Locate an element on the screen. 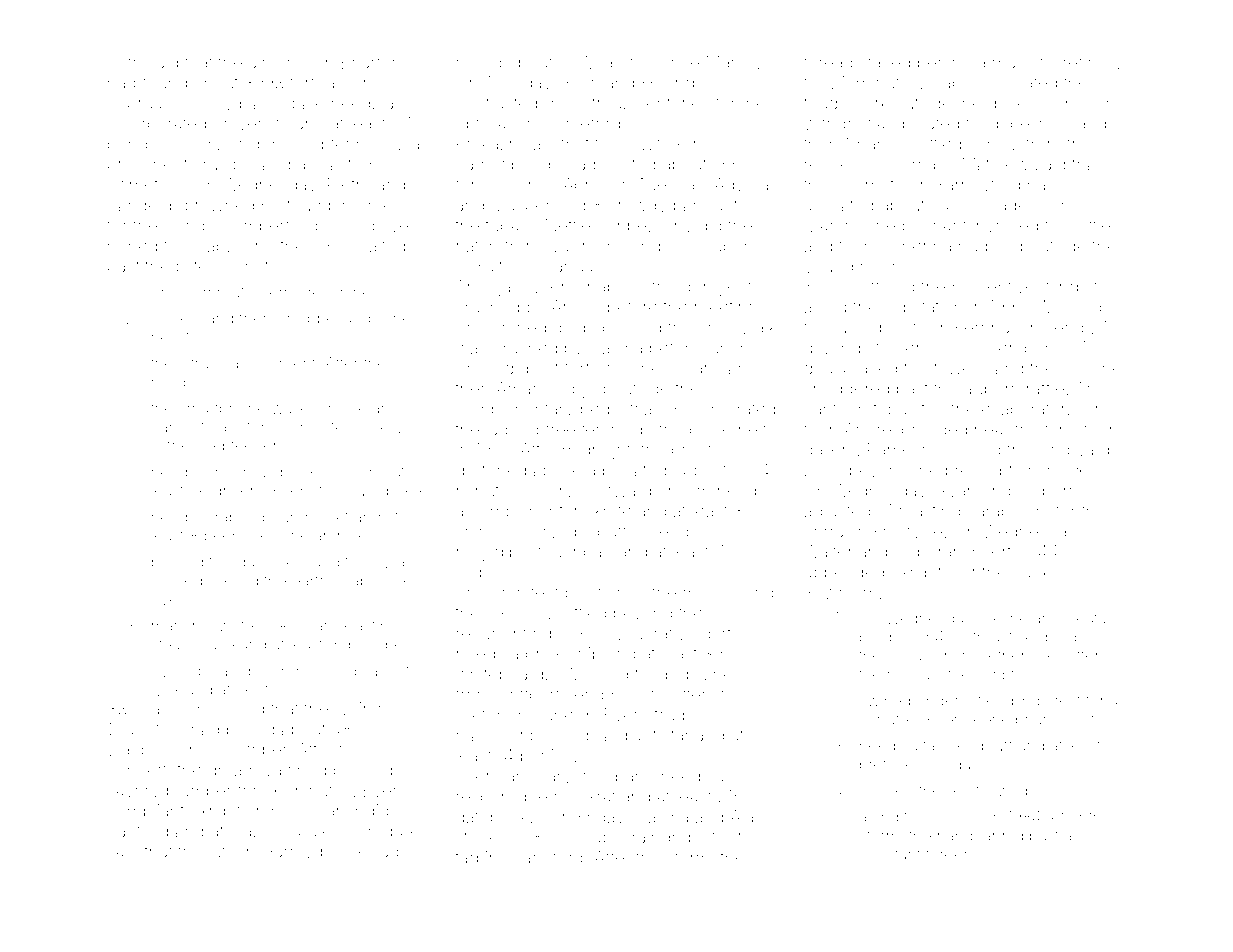 This screenshot has width=1233, height=952. almanac is located at coordinates (281, 62).
